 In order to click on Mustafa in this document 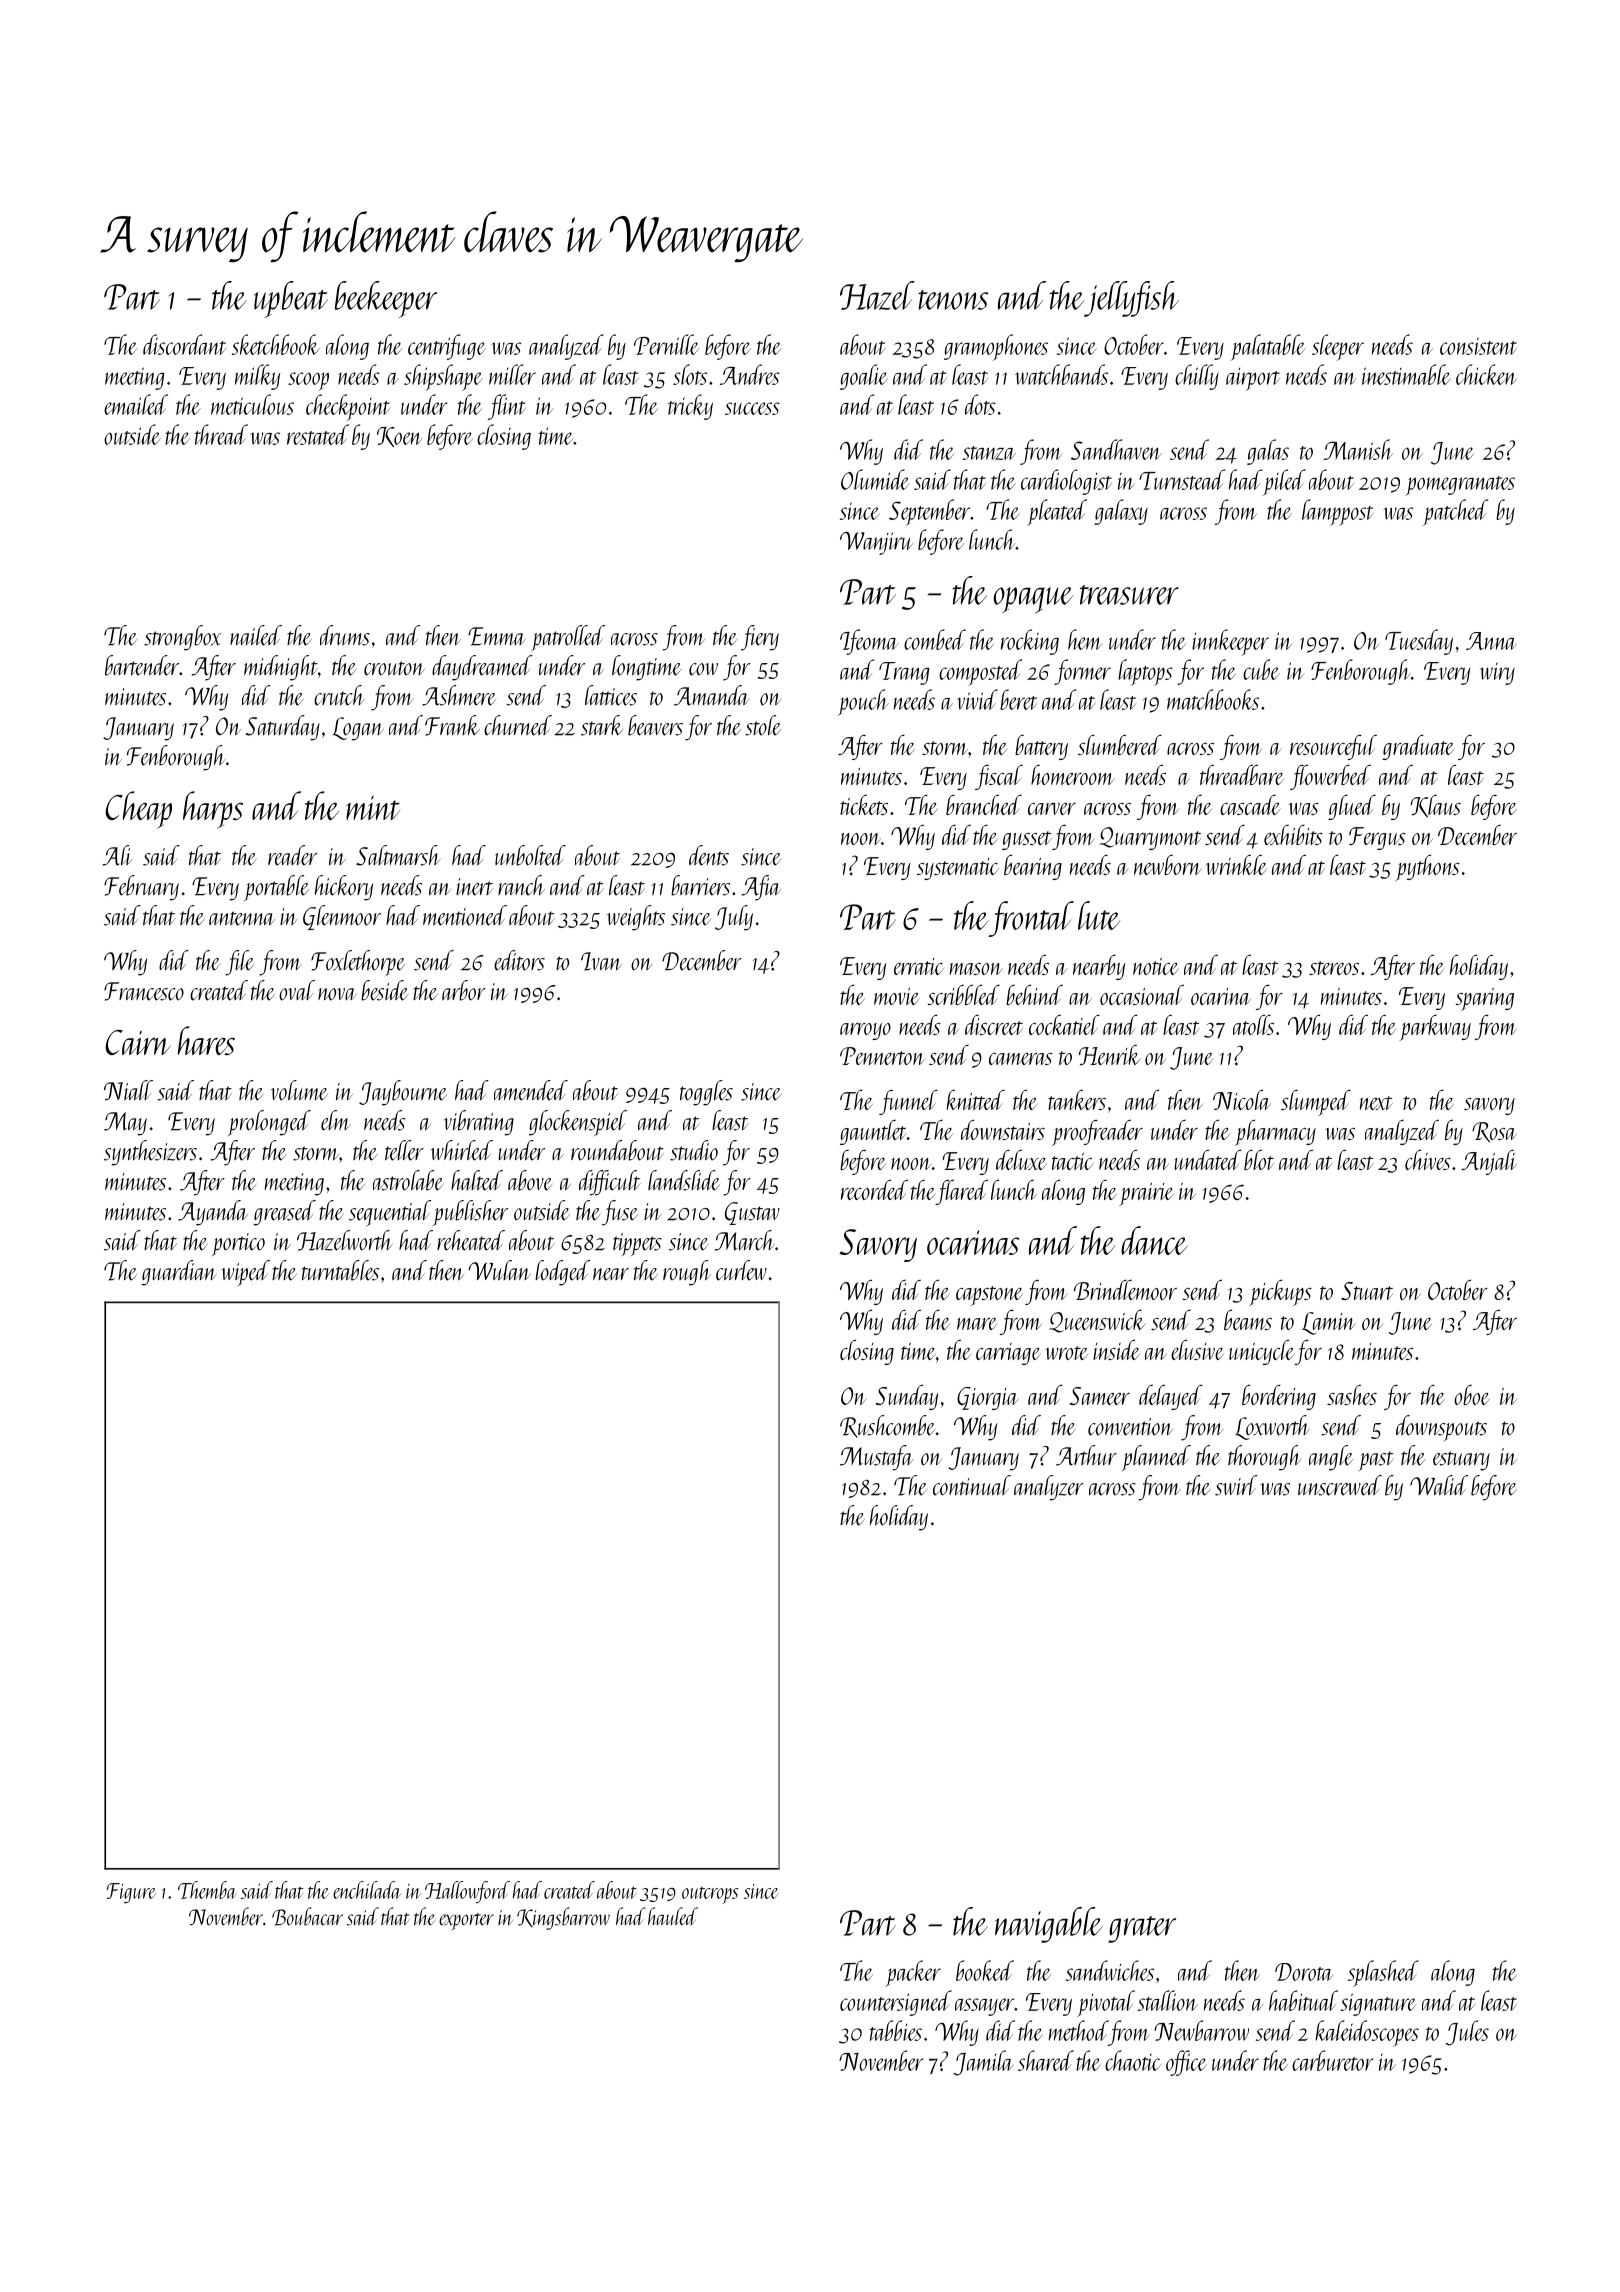, I will do `click(877, 1458)`.
